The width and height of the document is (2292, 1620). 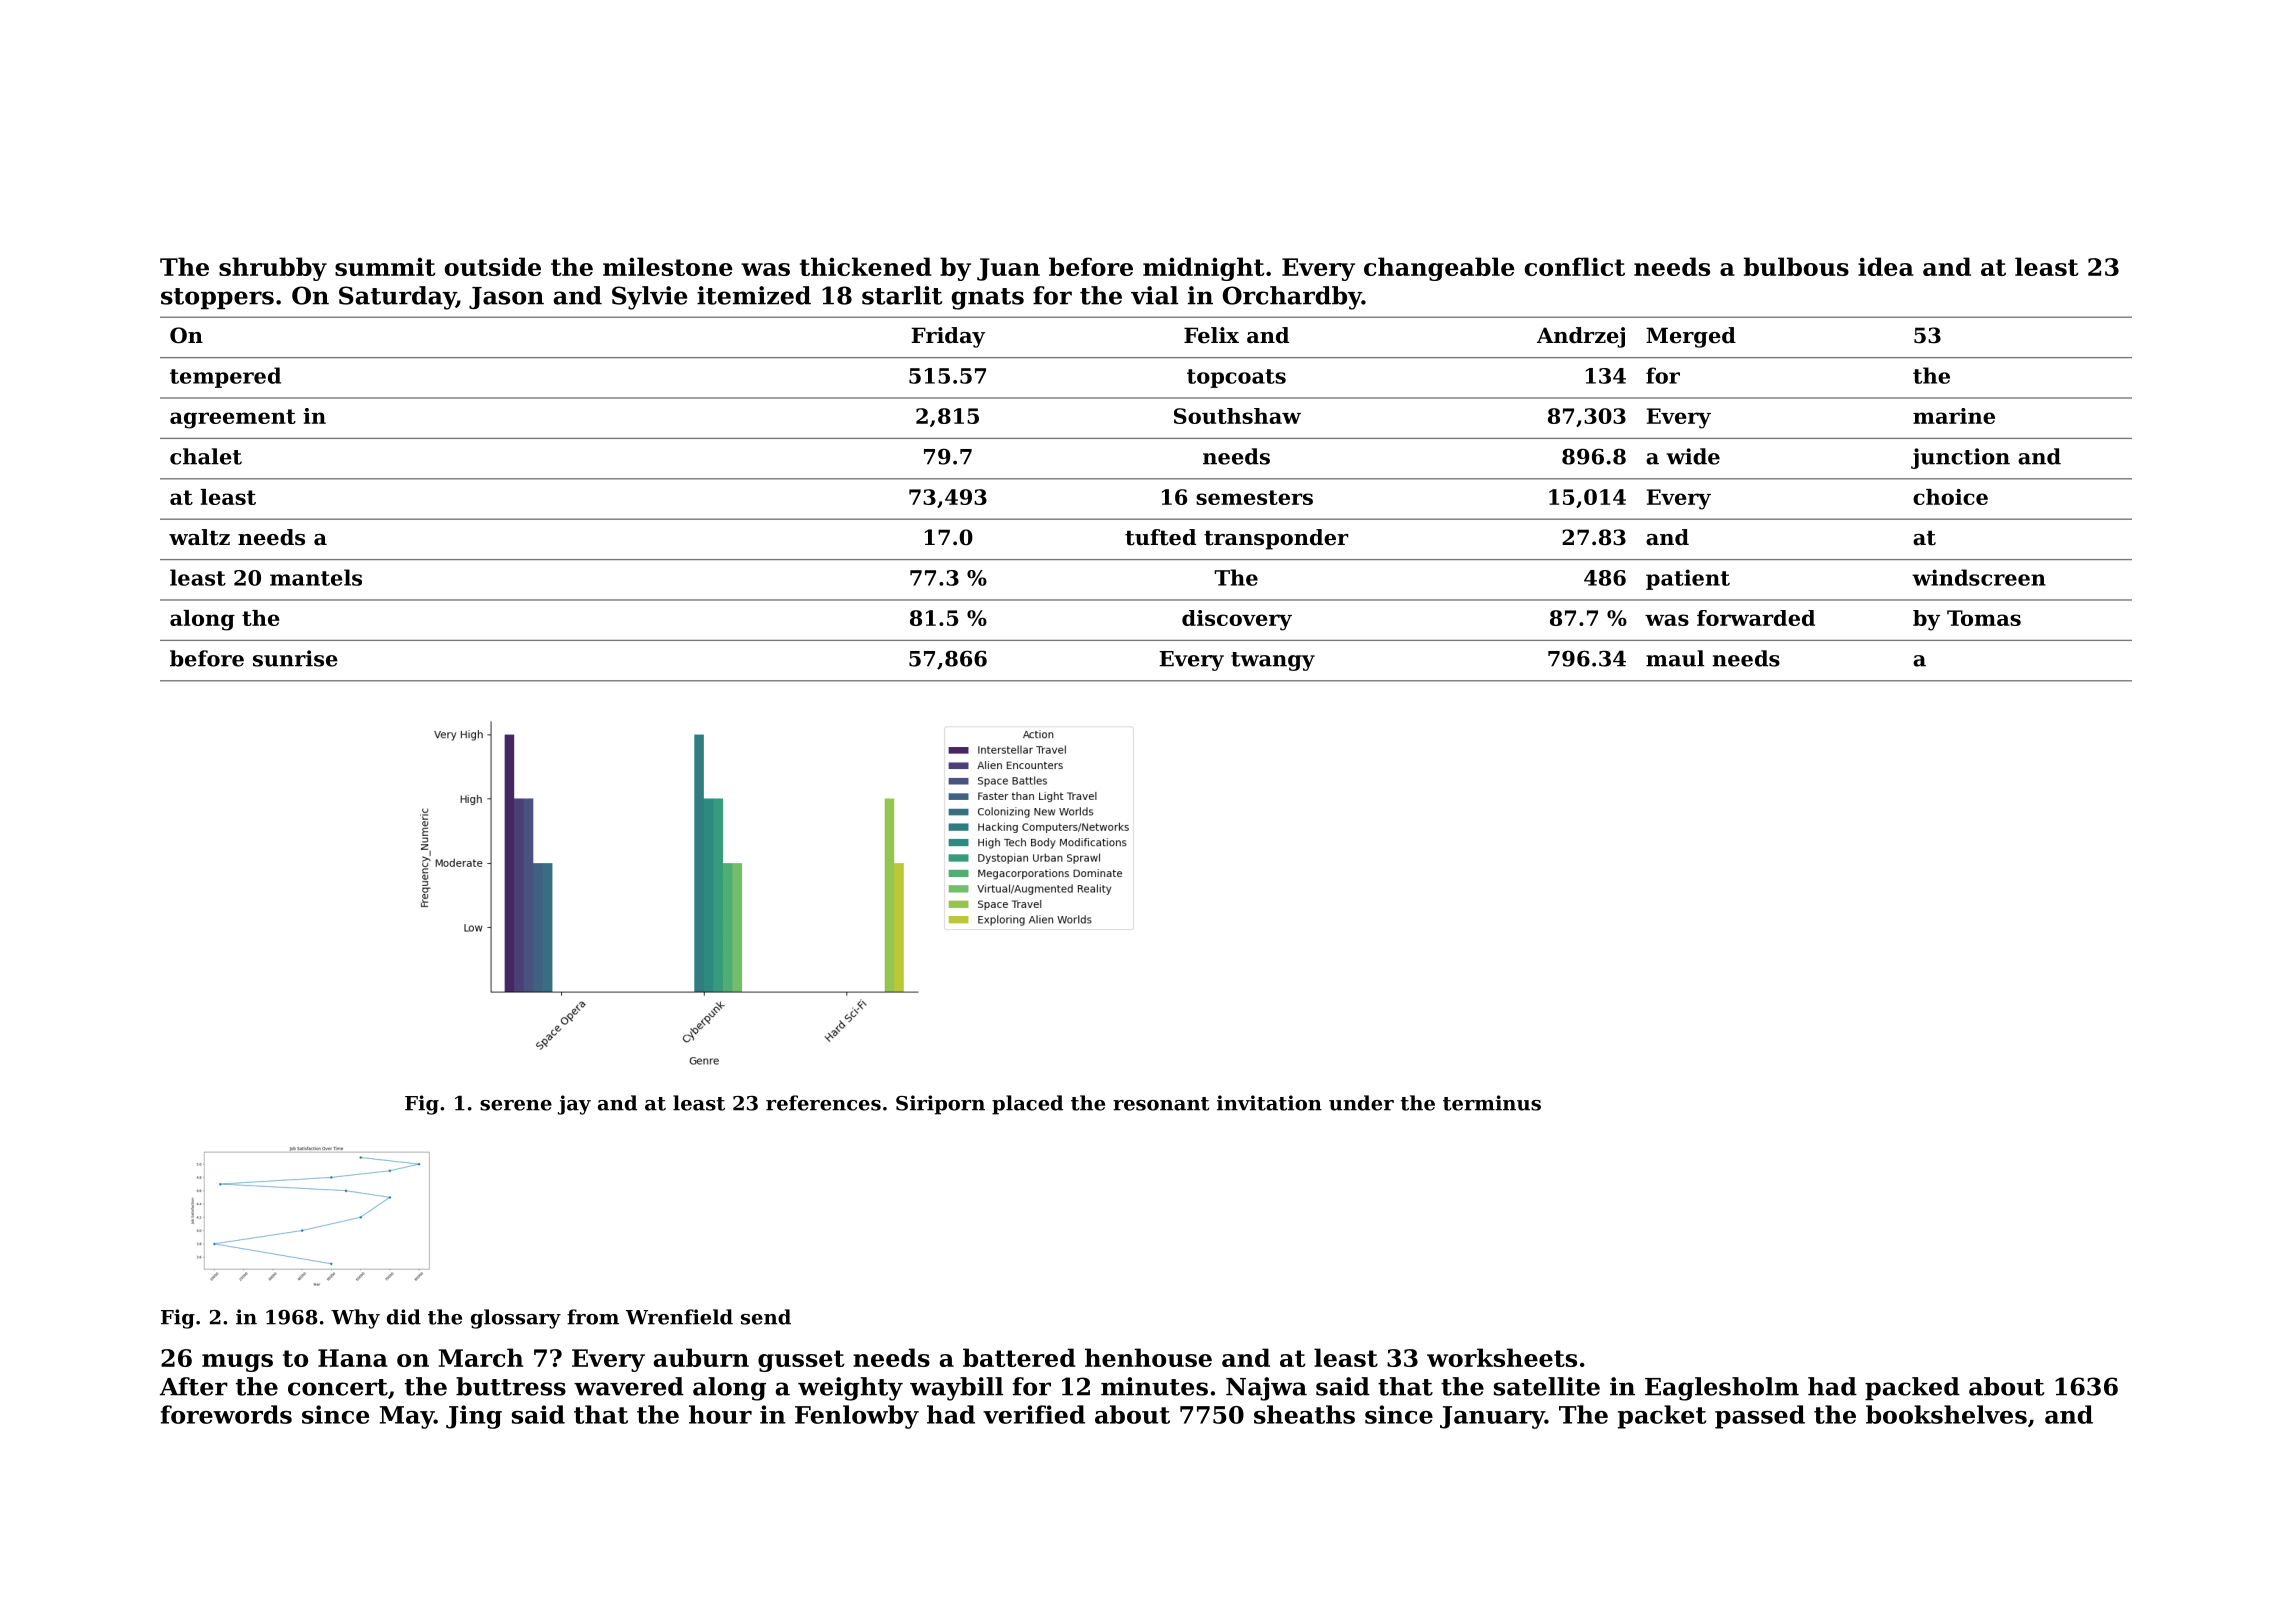 What do you see at coordinates (1204, 269) in the document?
I see `midnight` at bounding box center [1204, 269].
